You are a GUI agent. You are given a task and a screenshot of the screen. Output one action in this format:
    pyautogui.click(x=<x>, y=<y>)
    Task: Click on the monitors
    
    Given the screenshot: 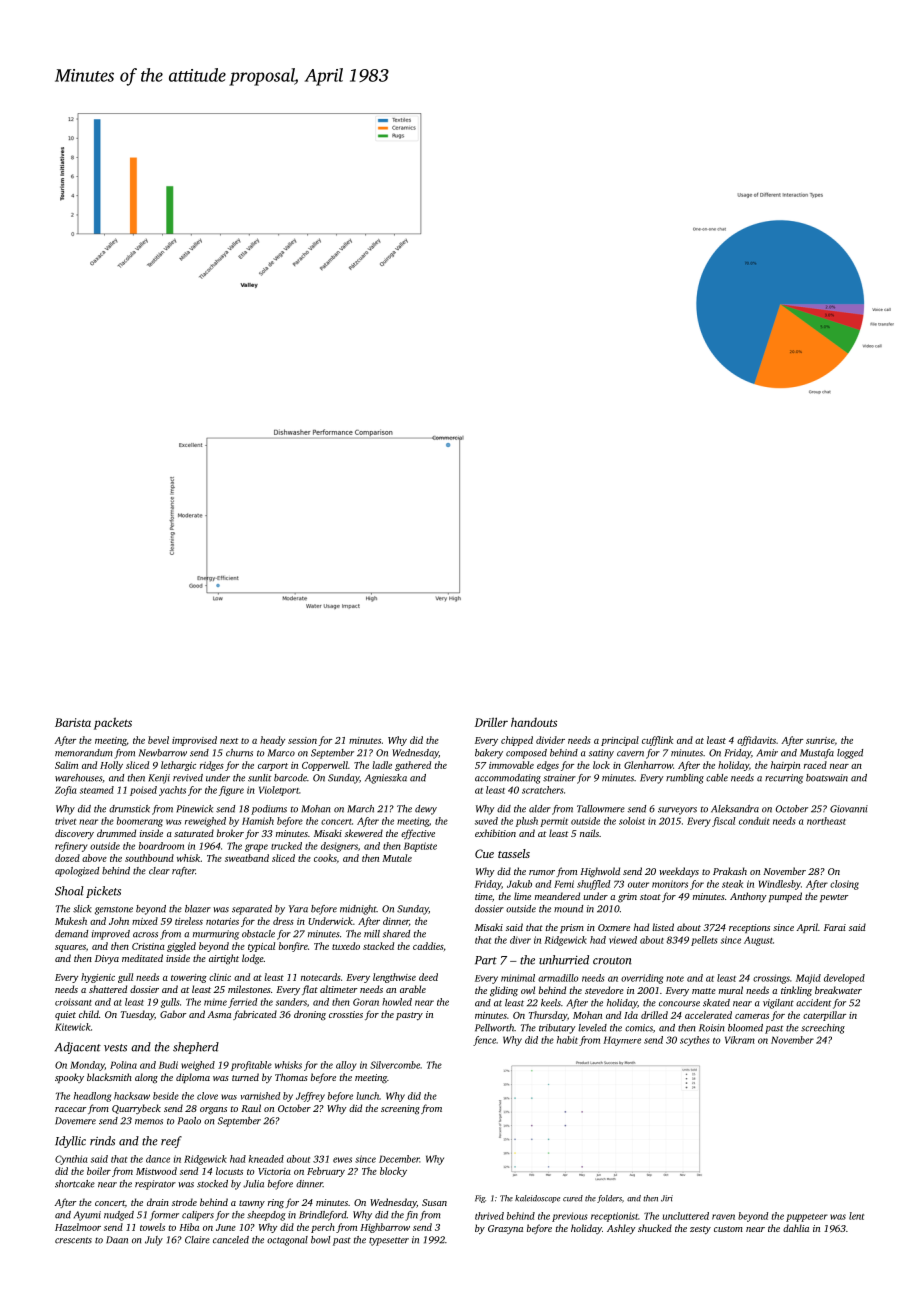 What is the action you would take?
    pyautogui.click(x=670, y=884)
